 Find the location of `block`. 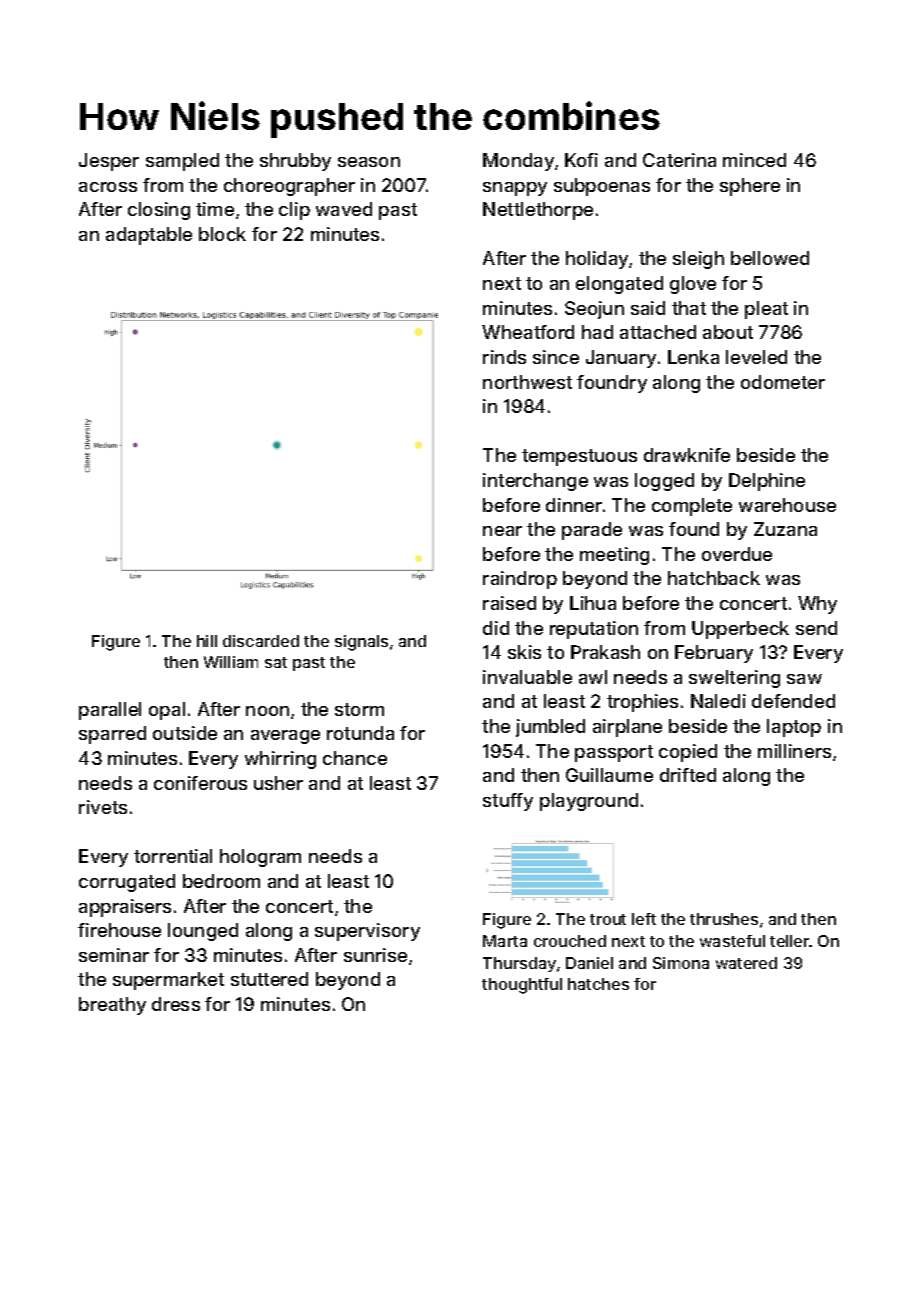

block is located at coordinates (222, 234).
